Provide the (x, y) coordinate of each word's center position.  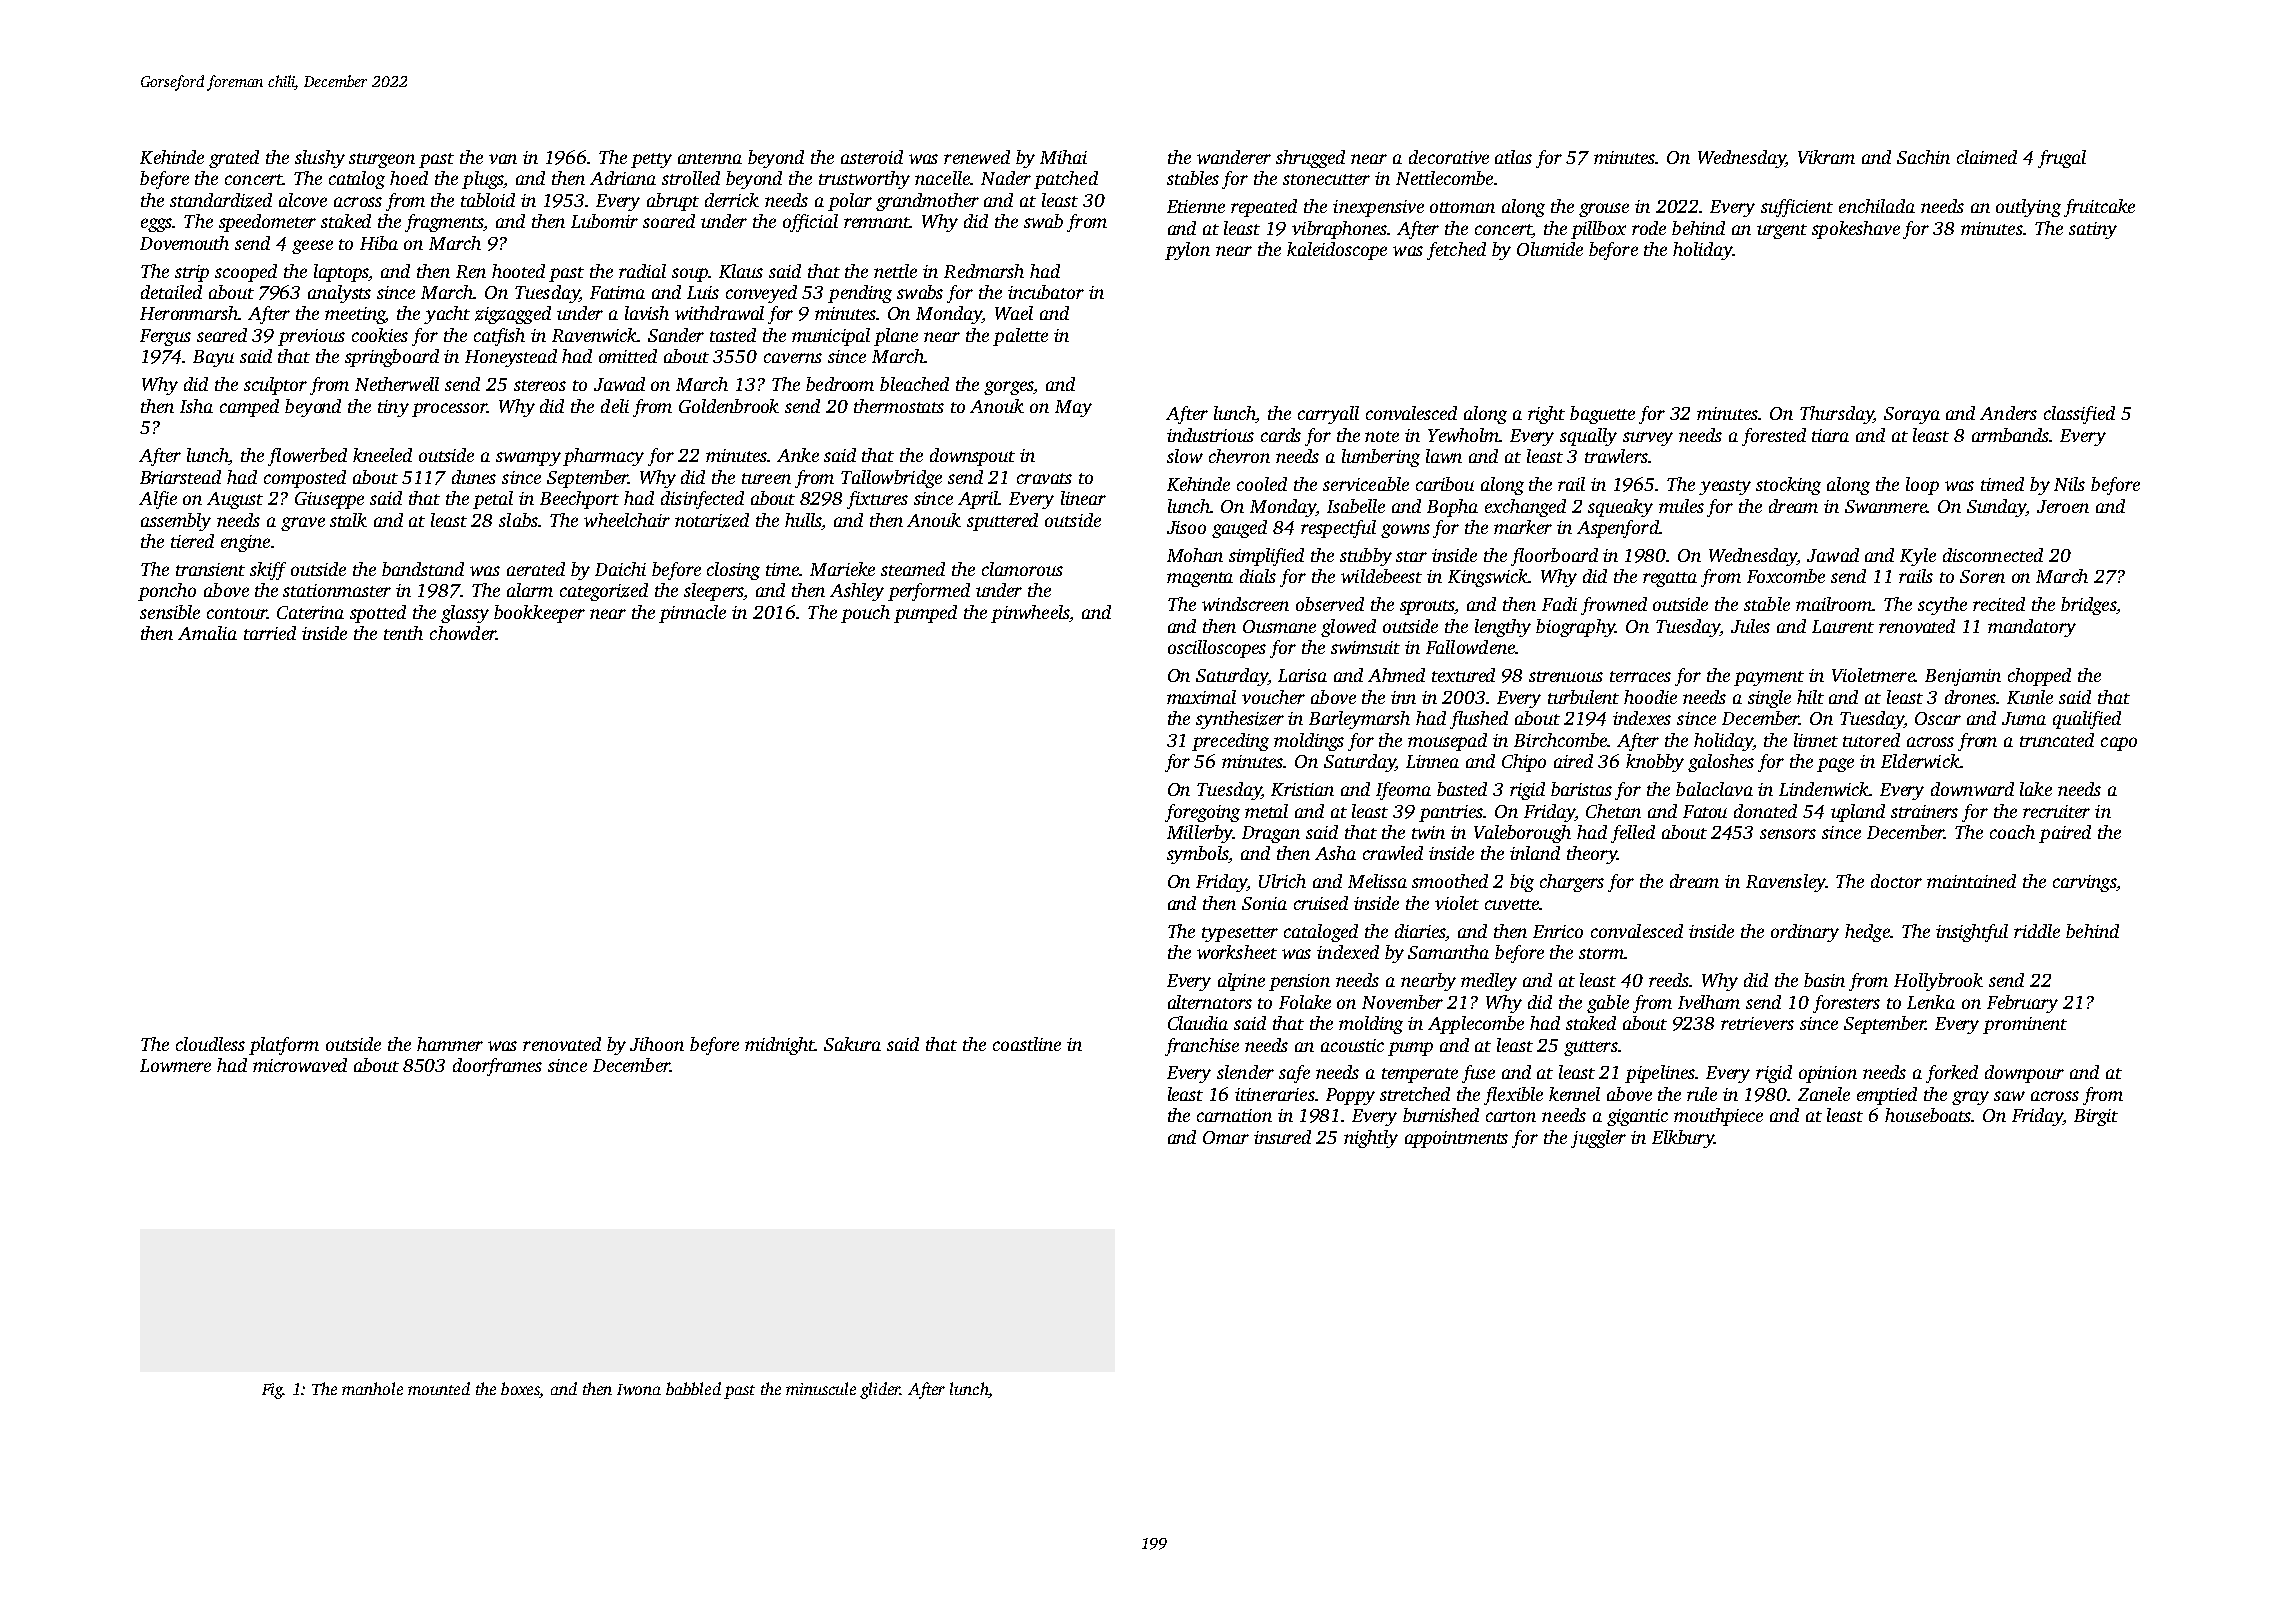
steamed (913, 569)
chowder (463, 633)
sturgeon (382, 160)
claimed (1987, 157)
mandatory (2032, 628)
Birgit (2096, 1117)
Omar (1226, 1137)
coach (2012, 832)
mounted (439, 1388)
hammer (450, 1044)
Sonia (1264, 903)
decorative (1449, 157)
